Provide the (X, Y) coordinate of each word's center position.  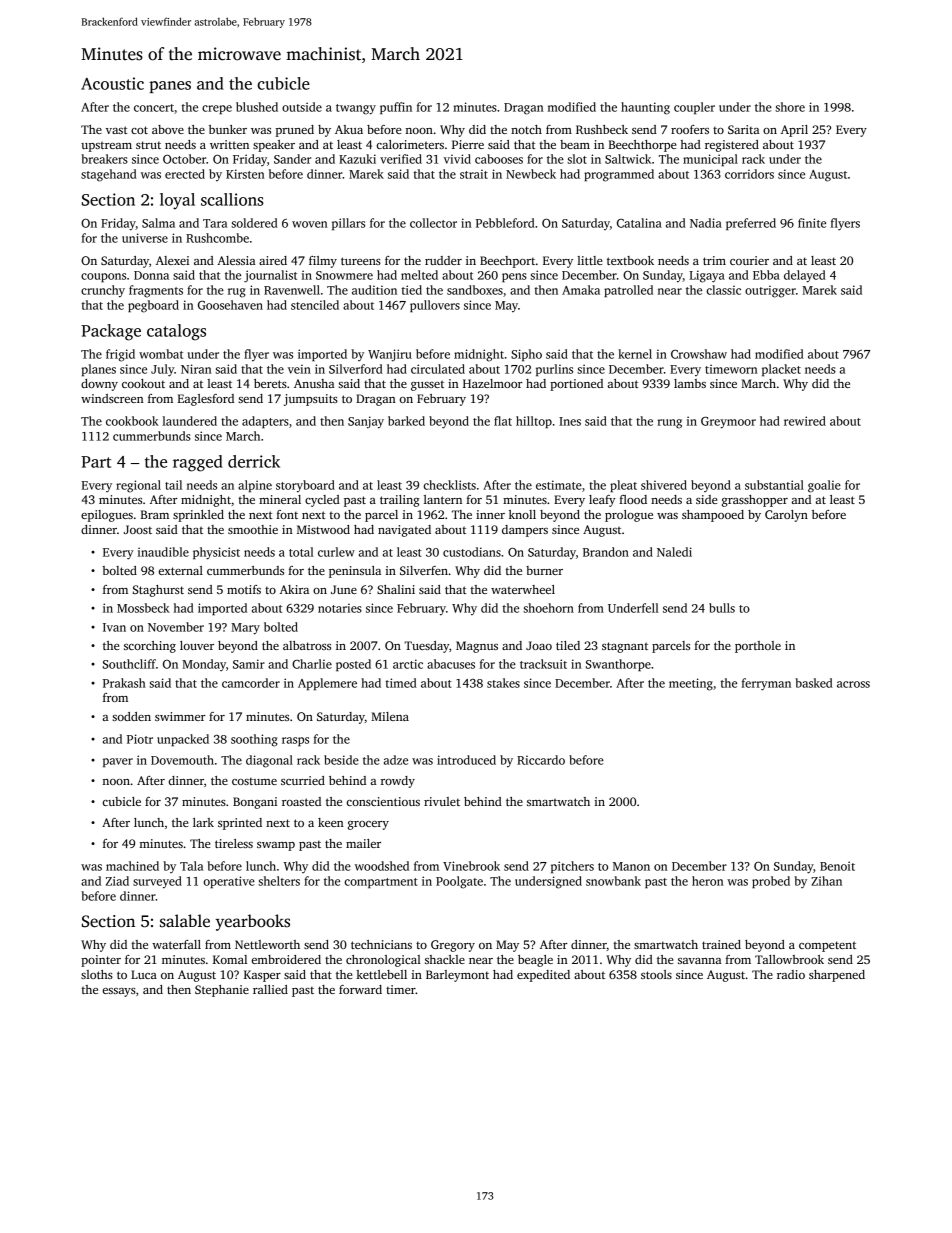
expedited (543, 976)
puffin (396, 108)
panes (170, 87)
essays (119, 992)
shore (790, 107)
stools (656, 974)
